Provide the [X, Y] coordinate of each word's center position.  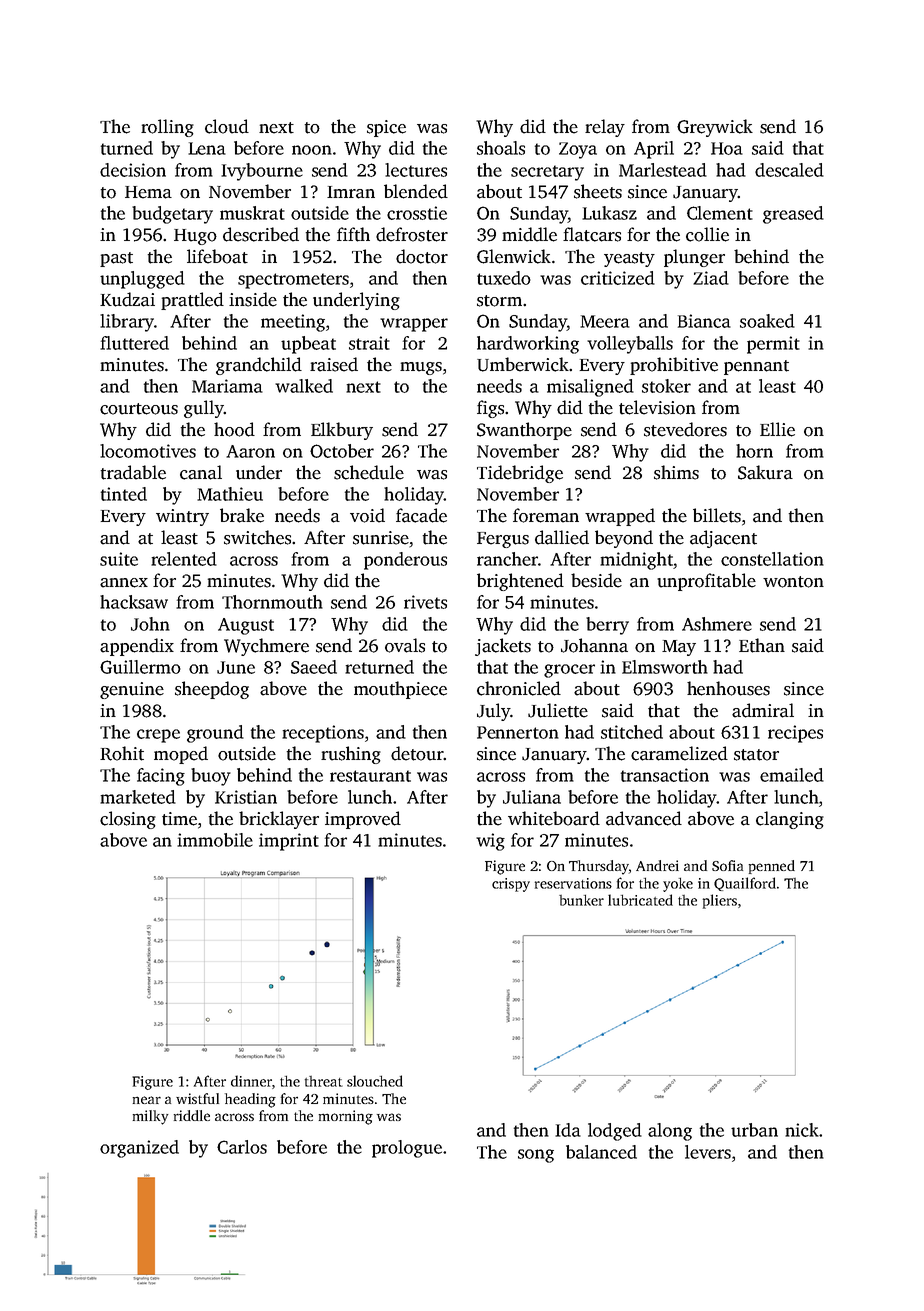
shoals [501, 148]
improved [363, 820]
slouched [375, 1081]
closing [128, 820]
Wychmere [266, 647]
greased [793, 215]
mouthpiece [400, 690]
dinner [251, 1081]
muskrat [252, 213]
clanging [790, 820]
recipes [795, 734]
